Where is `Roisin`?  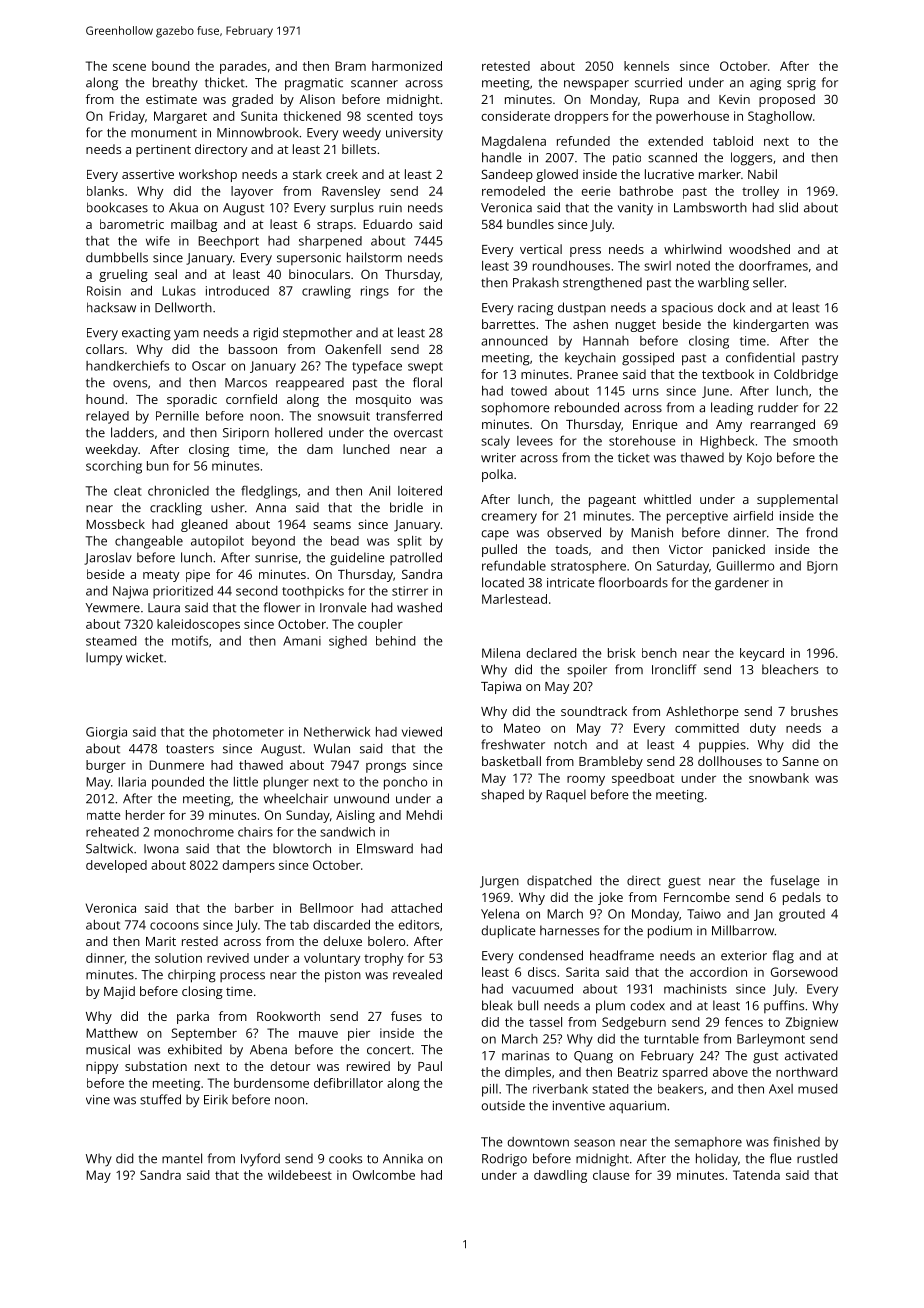 Roisin is located at coordinates (104, 291).
